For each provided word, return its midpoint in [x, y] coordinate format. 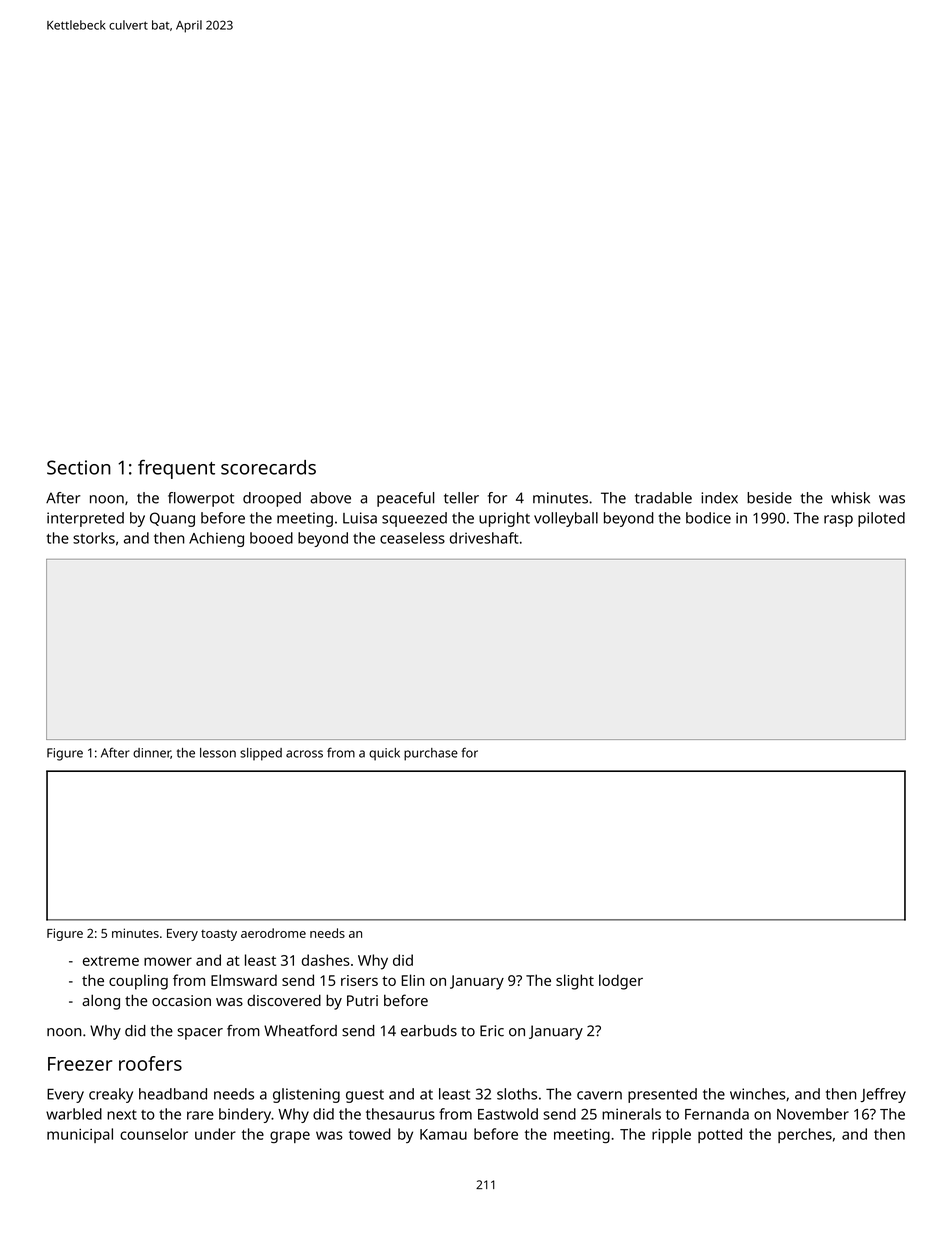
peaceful [405, 499]
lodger [621, 982]
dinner [152, 753]
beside [769, 498]
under [215, 1134]
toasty [219, 935]
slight [575, 982]
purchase [431, 754]
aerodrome [273, 933]
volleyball [566, 519]
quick [384, 754]
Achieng [216, 539]
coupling [138, 982]
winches [758, 1094]
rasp [838, 521]
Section [79, 467]
